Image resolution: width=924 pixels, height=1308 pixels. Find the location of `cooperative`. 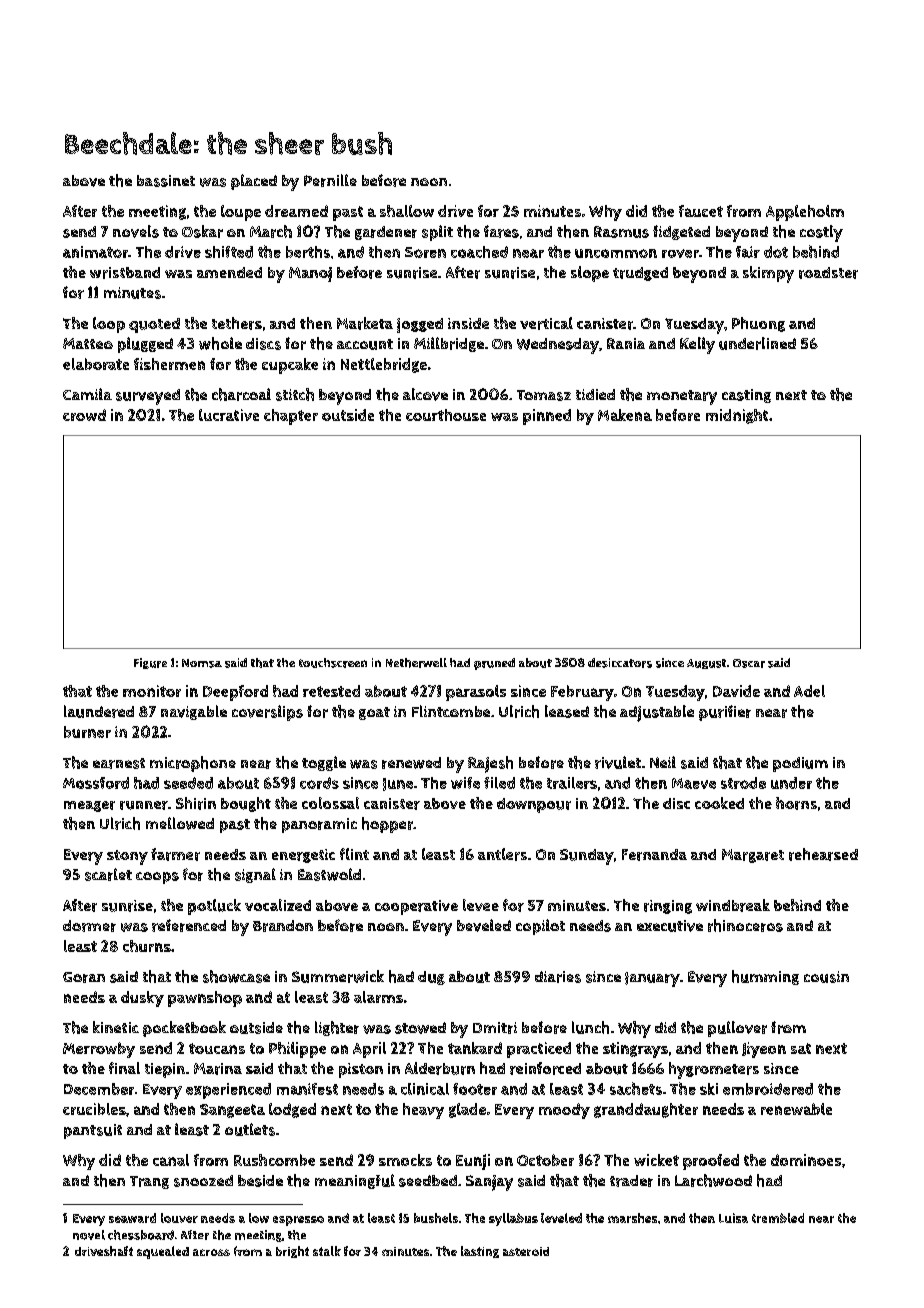

cooperative is located at coordinates (416, 907).
